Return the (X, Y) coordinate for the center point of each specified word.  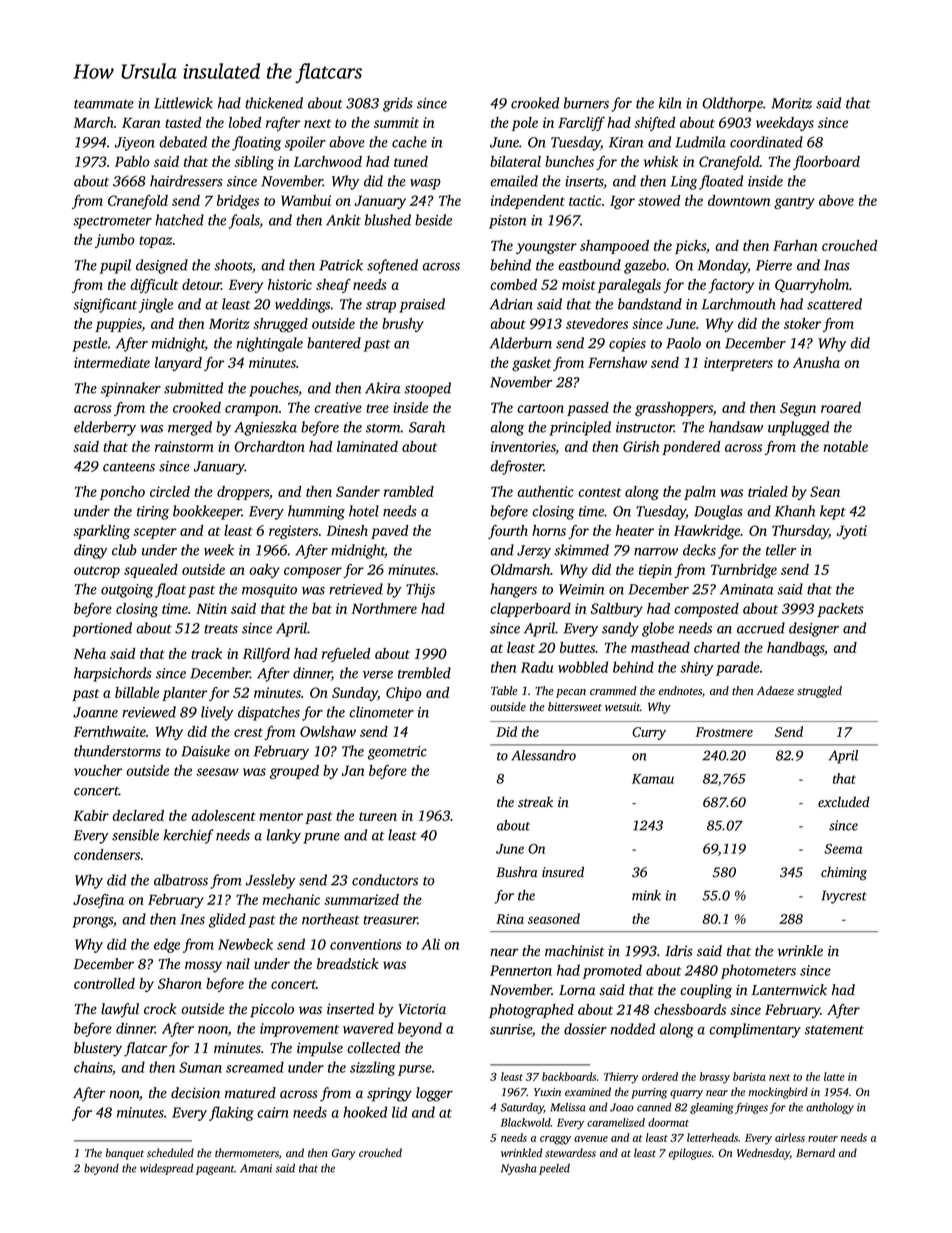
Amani (256, 1168)
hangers (513, 590)
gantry (794, 203)
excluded (844, 801)
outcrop (97, 572)
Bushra (517, 872)
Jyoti (852, 532)
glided (227, 920)
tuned (411, 161)
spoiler (305, 143)
